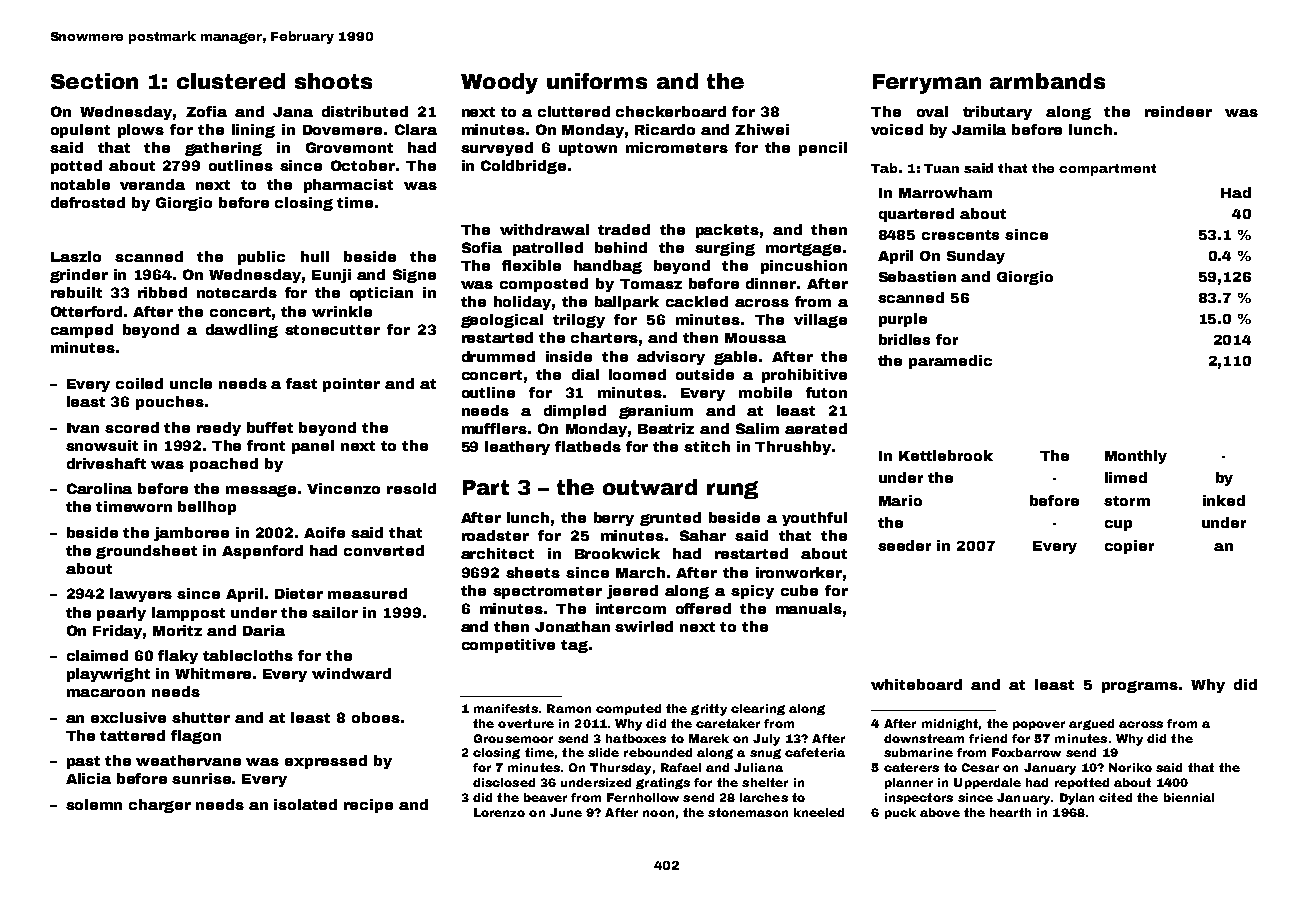  What do you see at coordinates (526, 723) in the screenshot?
I see `overture` at bounding box center [526, 723].
